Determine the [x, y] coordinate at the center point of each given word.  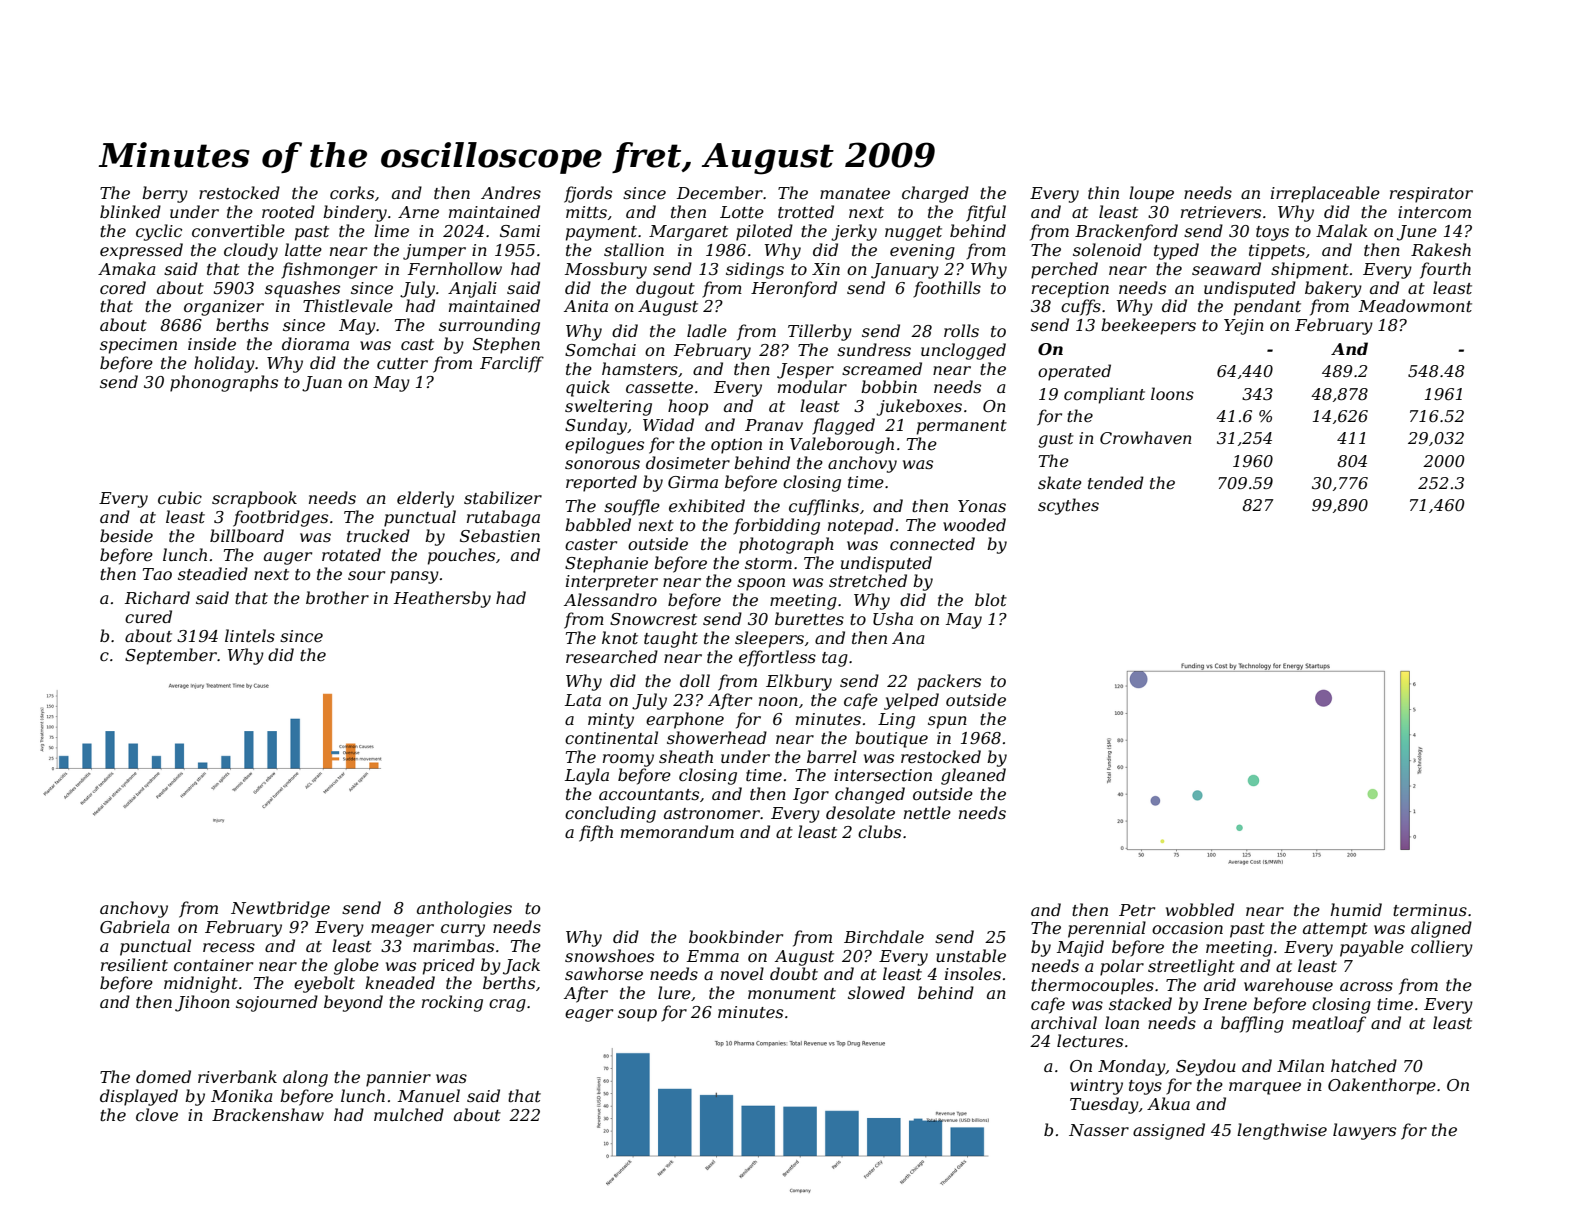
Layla [587, 776]
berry [165, 194]
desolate [860, 812]
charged [935, 194]
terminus [1430, 910]
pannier [398, 1079]
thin [1103, 192]
